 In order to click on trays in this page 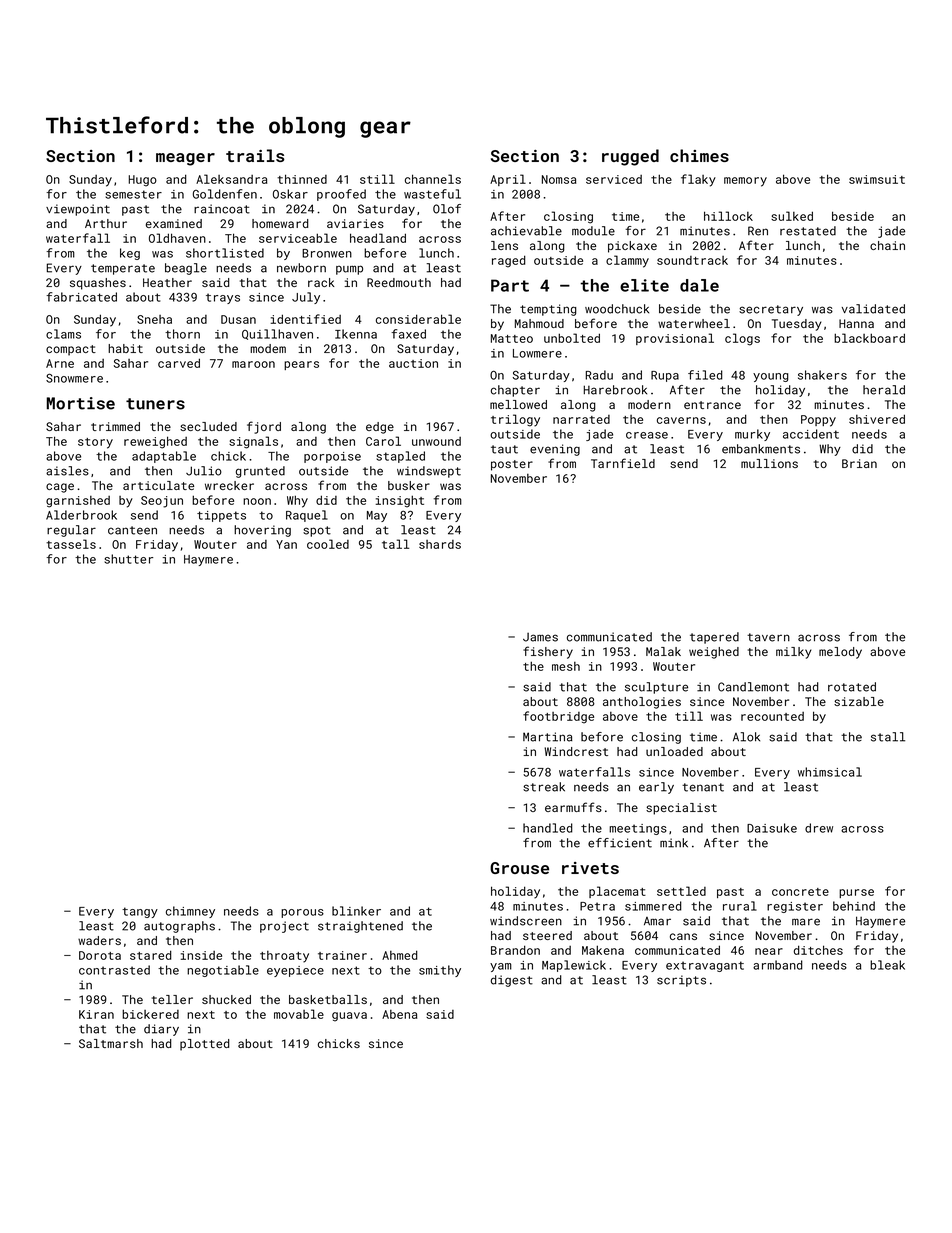, I will do `click(223, 298)`.
